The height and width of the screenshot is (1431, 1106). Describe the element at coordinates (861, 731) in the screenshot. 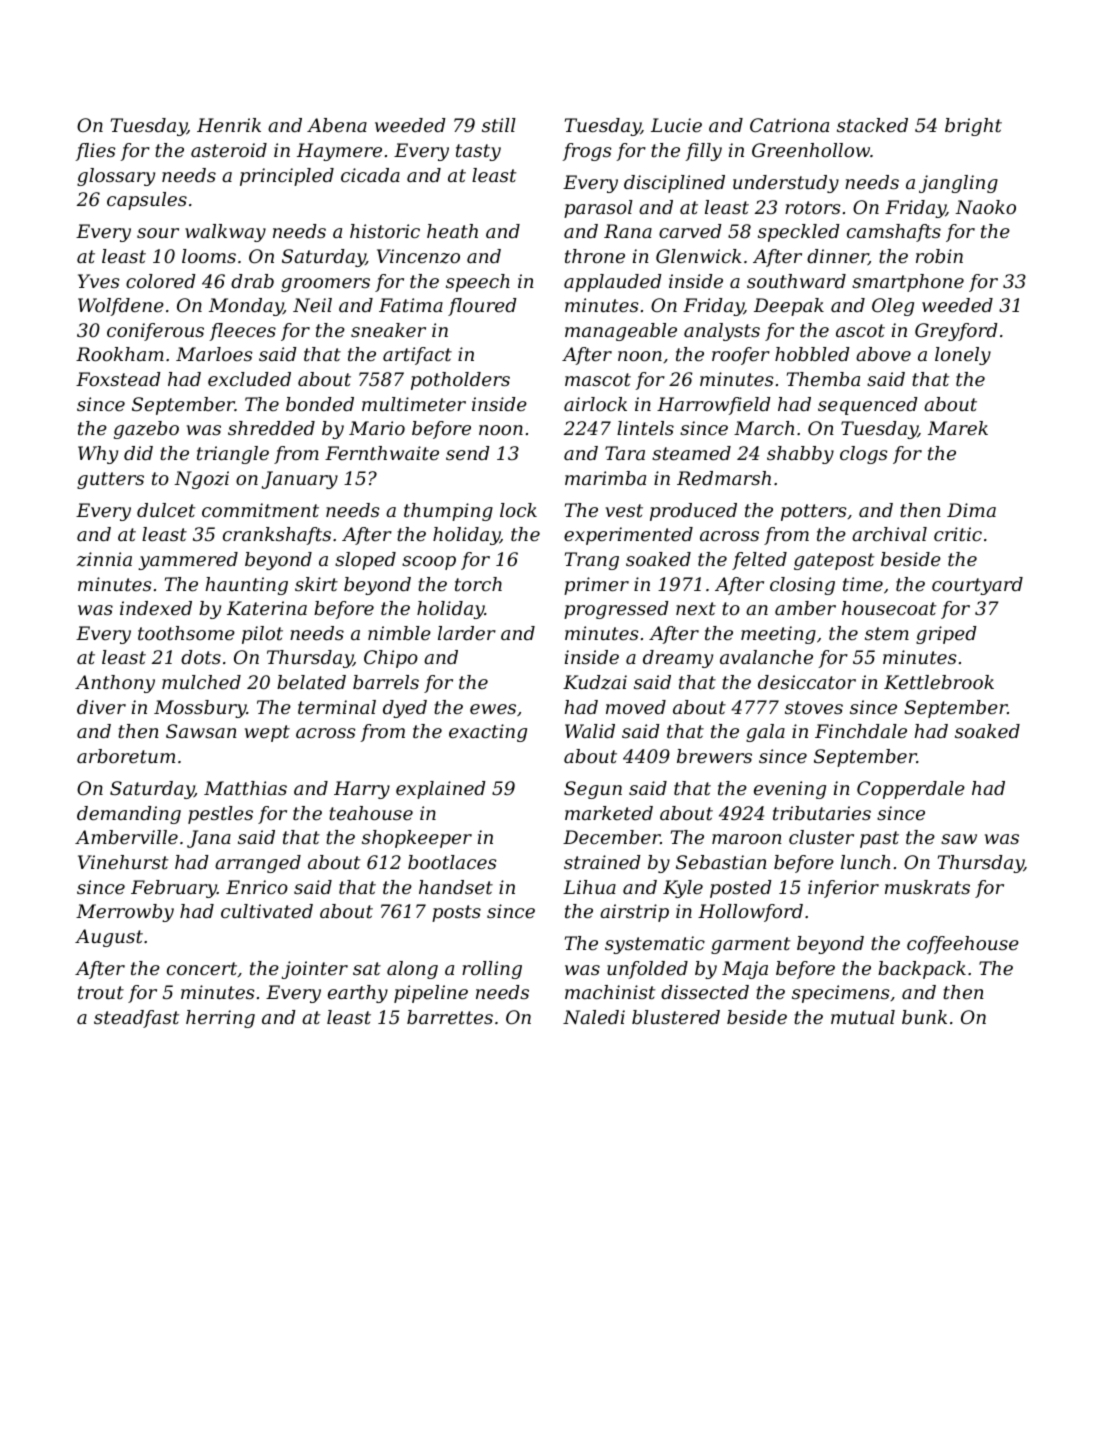

I see `Finchdale` at that location.
